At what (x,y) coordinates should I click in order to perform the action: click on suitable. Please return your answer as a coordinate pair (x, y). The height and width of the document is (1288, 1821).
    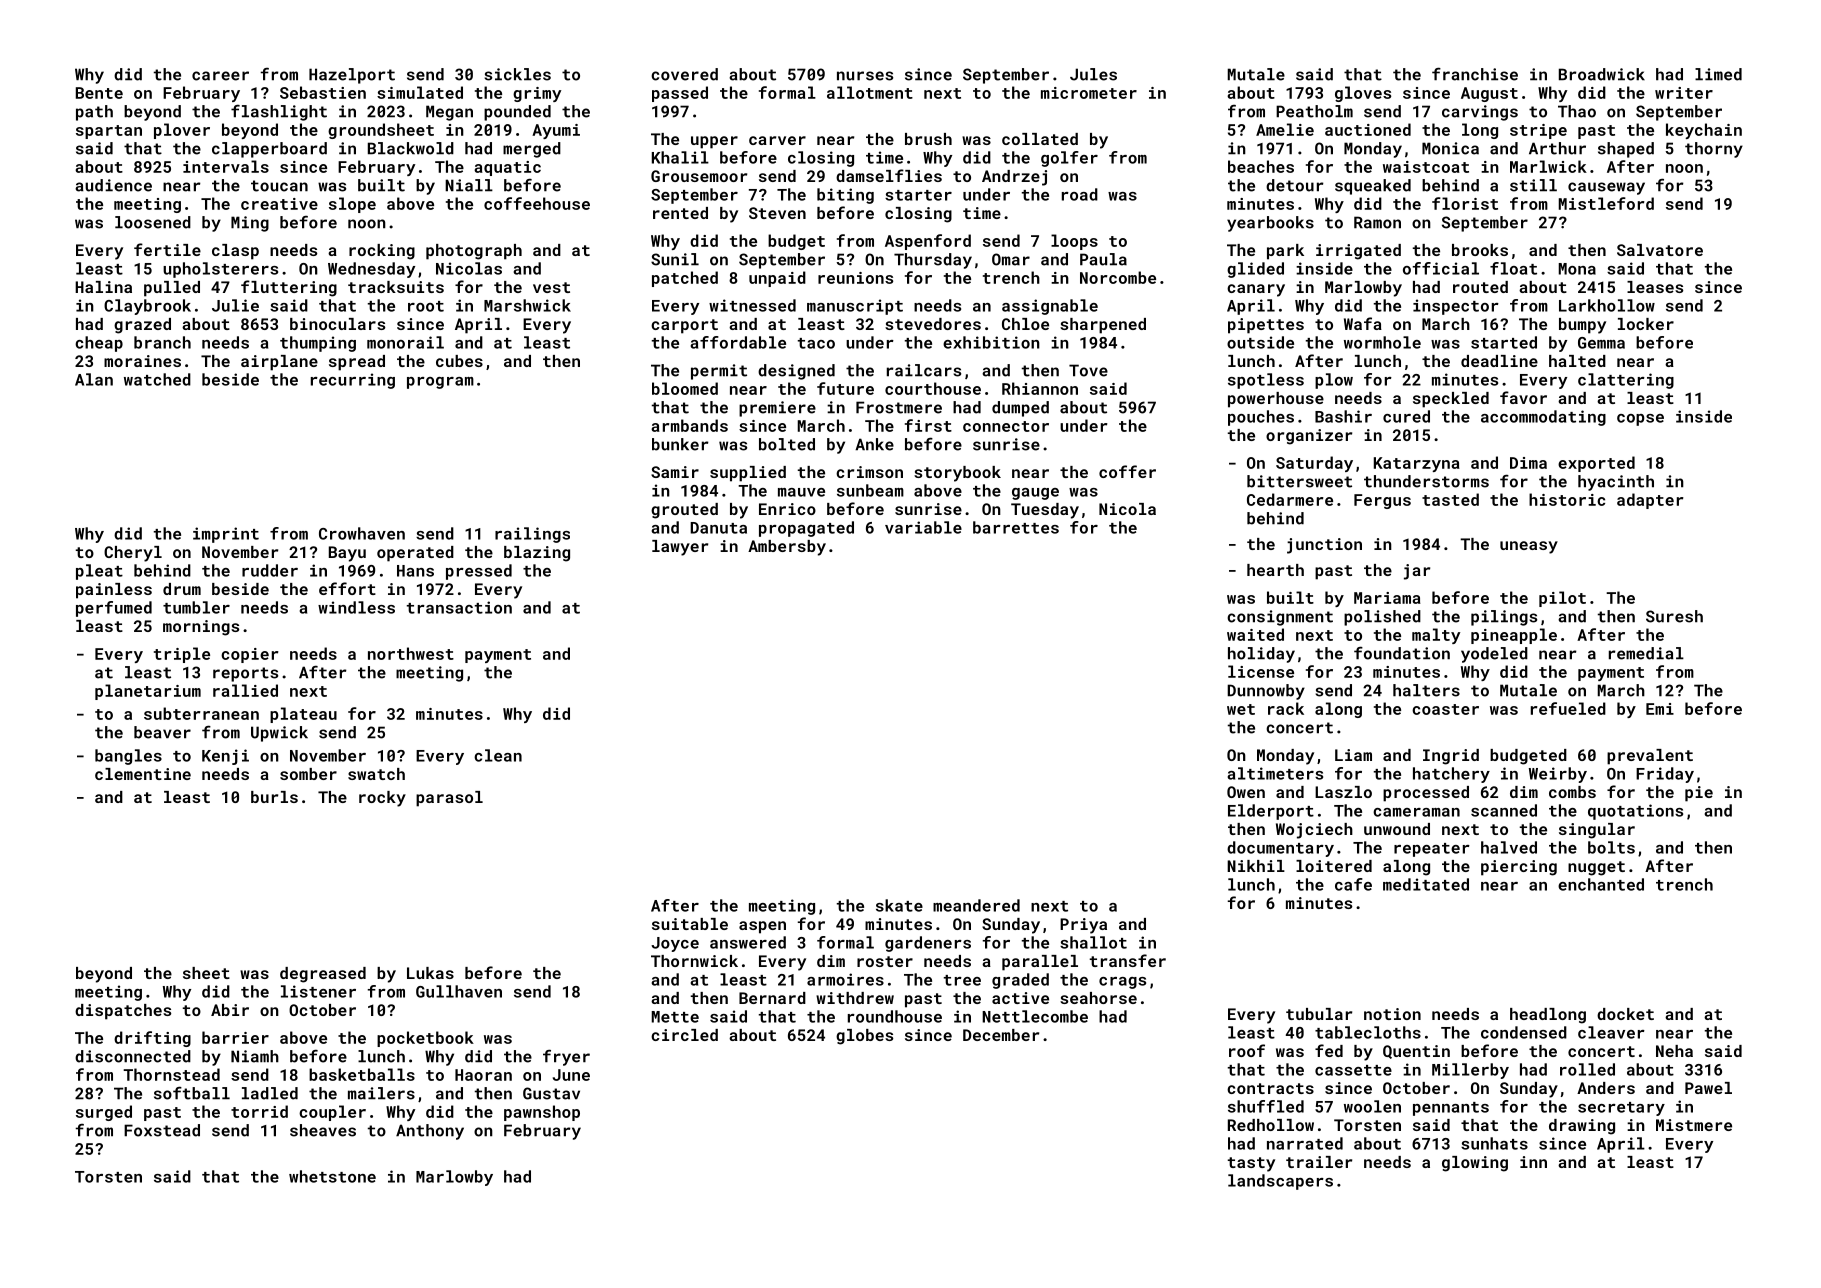
    Looking at the image, I should click on (690, 924).
